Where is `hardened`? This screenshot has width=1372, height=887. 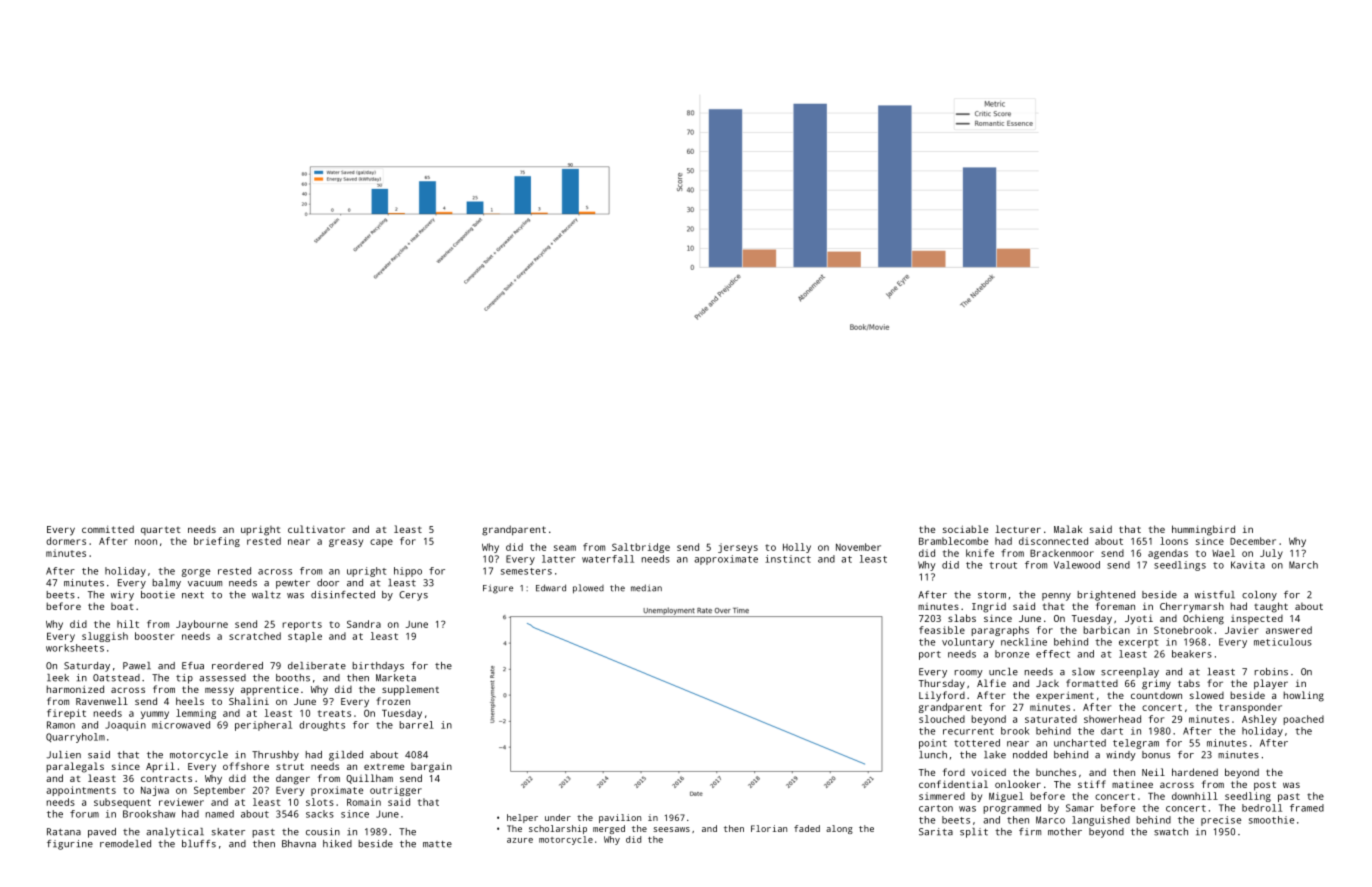
hardened is located at coordinates (1195, 772).
